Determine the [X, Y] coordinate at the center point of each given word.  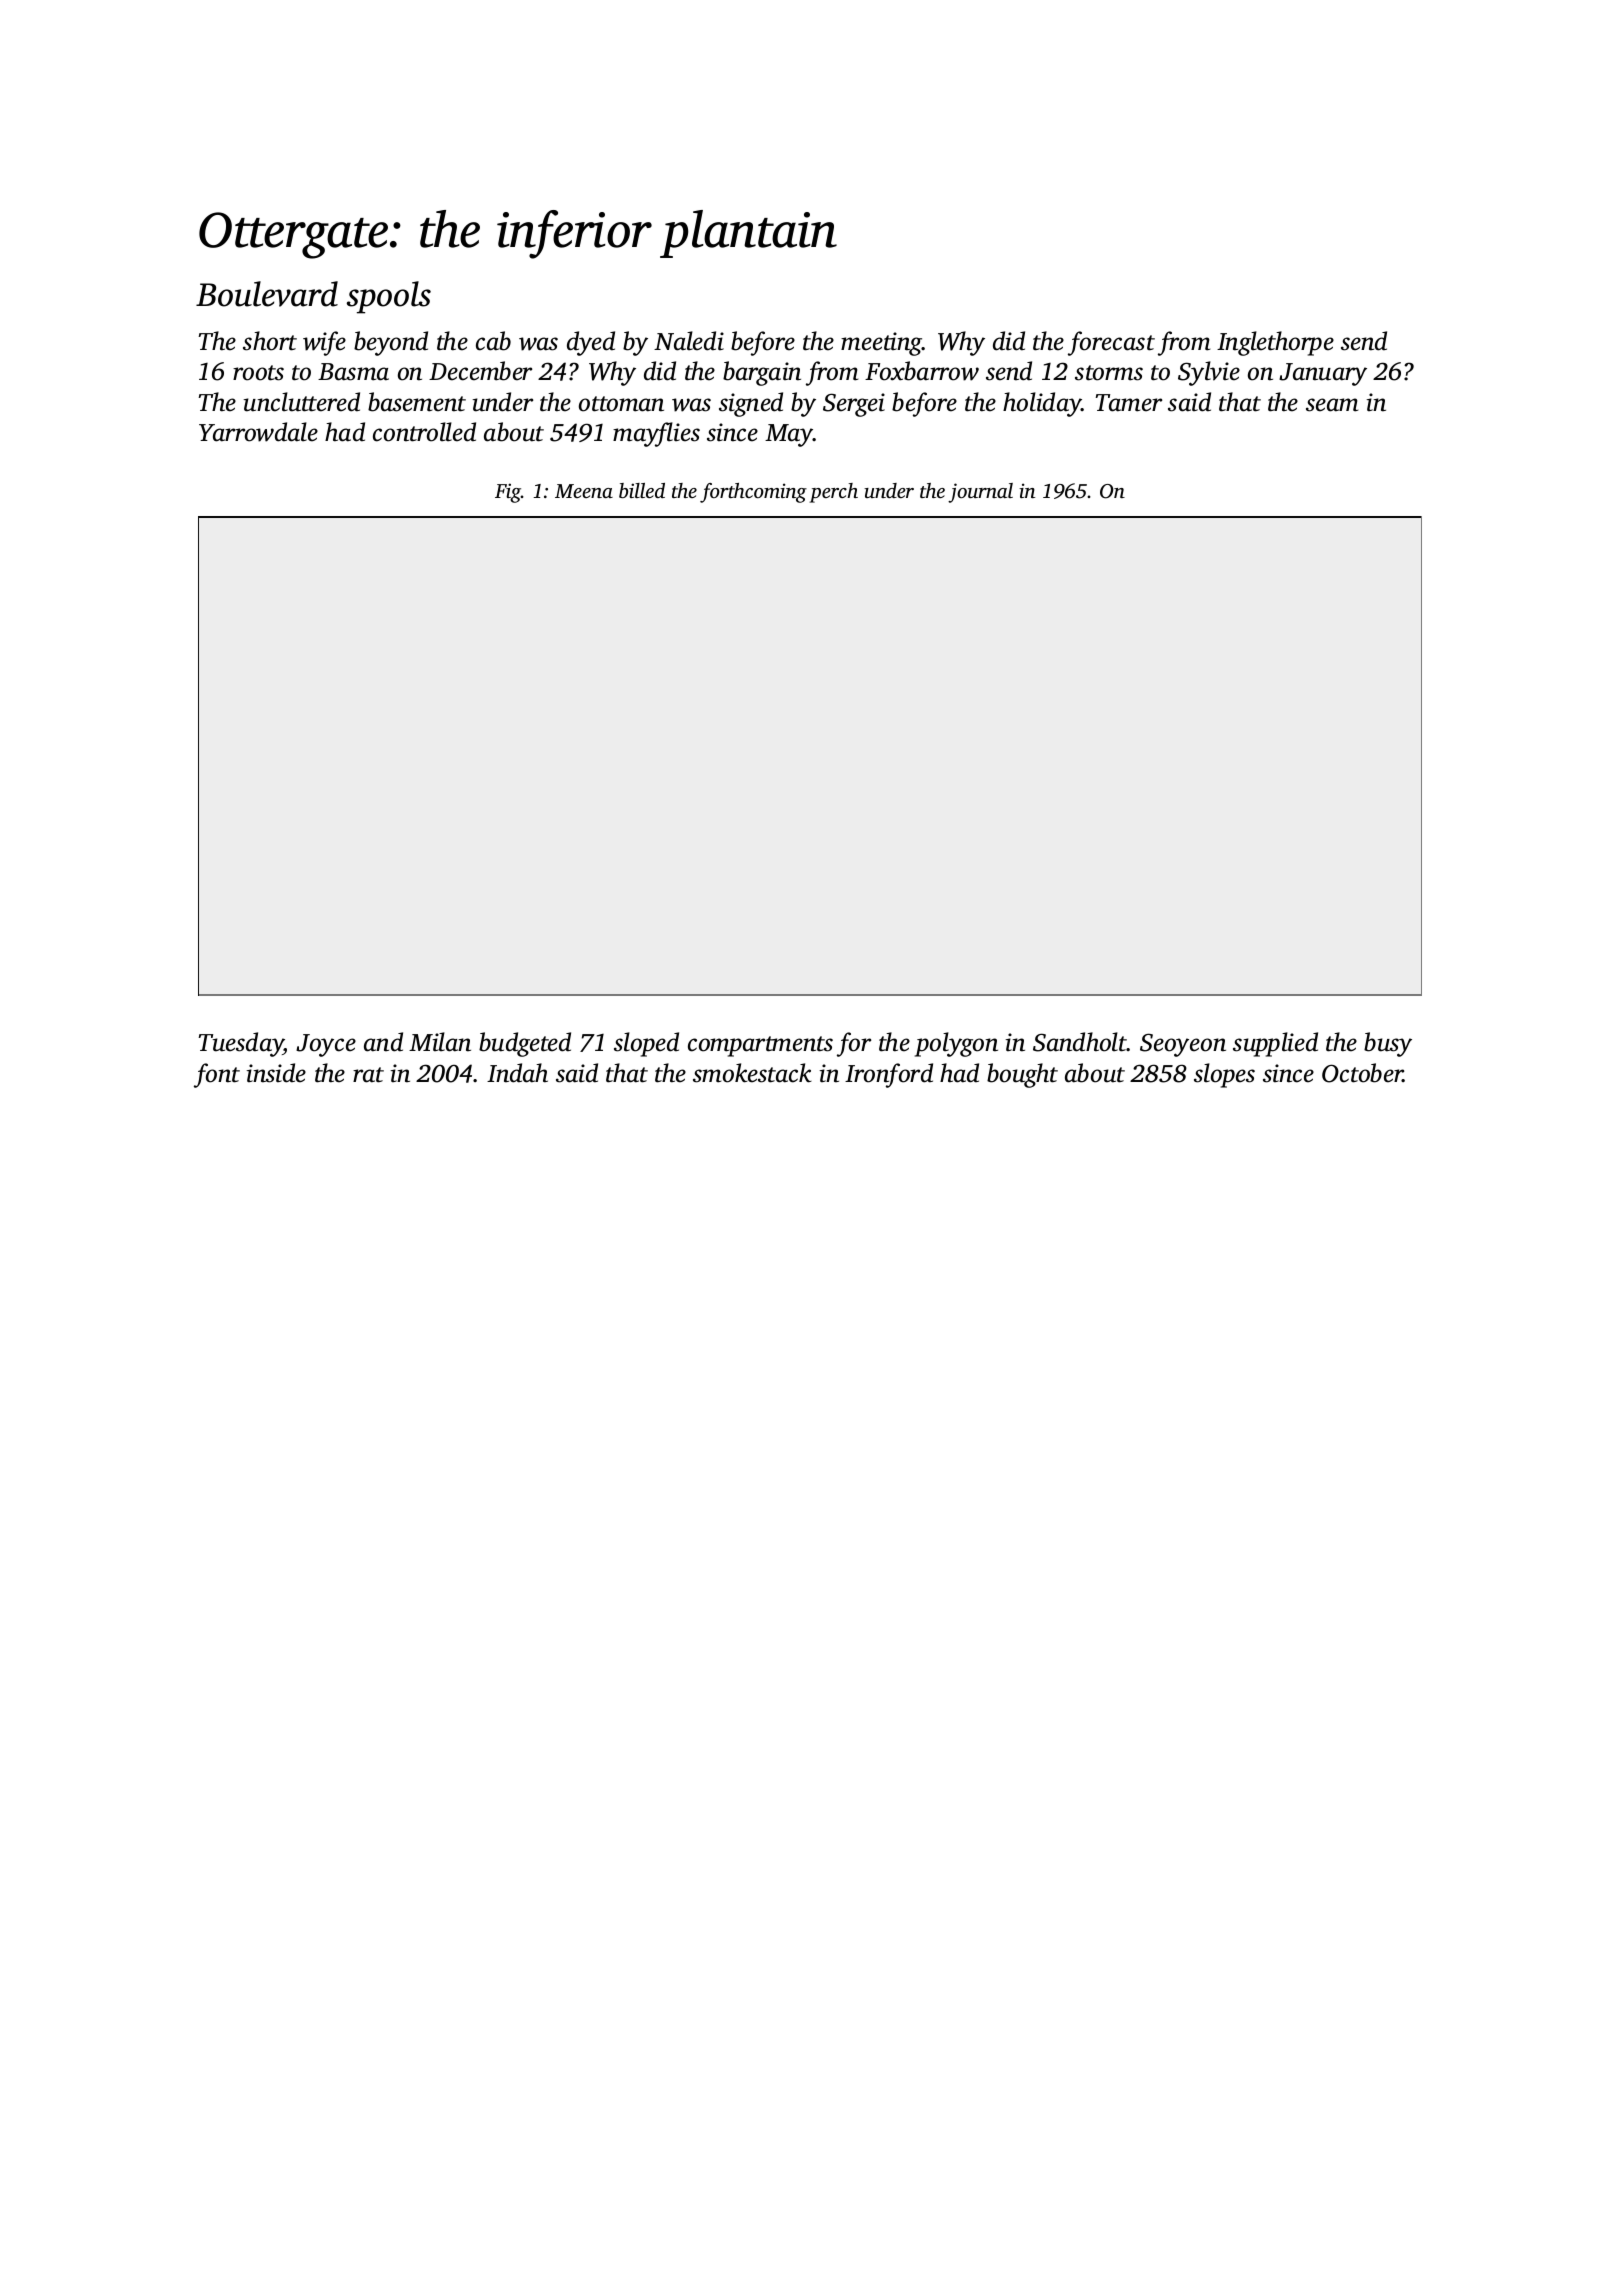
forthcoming [753, 493]
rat [368, 1075]
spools [389, 297]
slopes [1224, 1075]
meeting [882, 344]
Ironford [889, 1075]
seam [1332, 405]
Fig [508, 493]
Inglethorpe [1275, 343]
